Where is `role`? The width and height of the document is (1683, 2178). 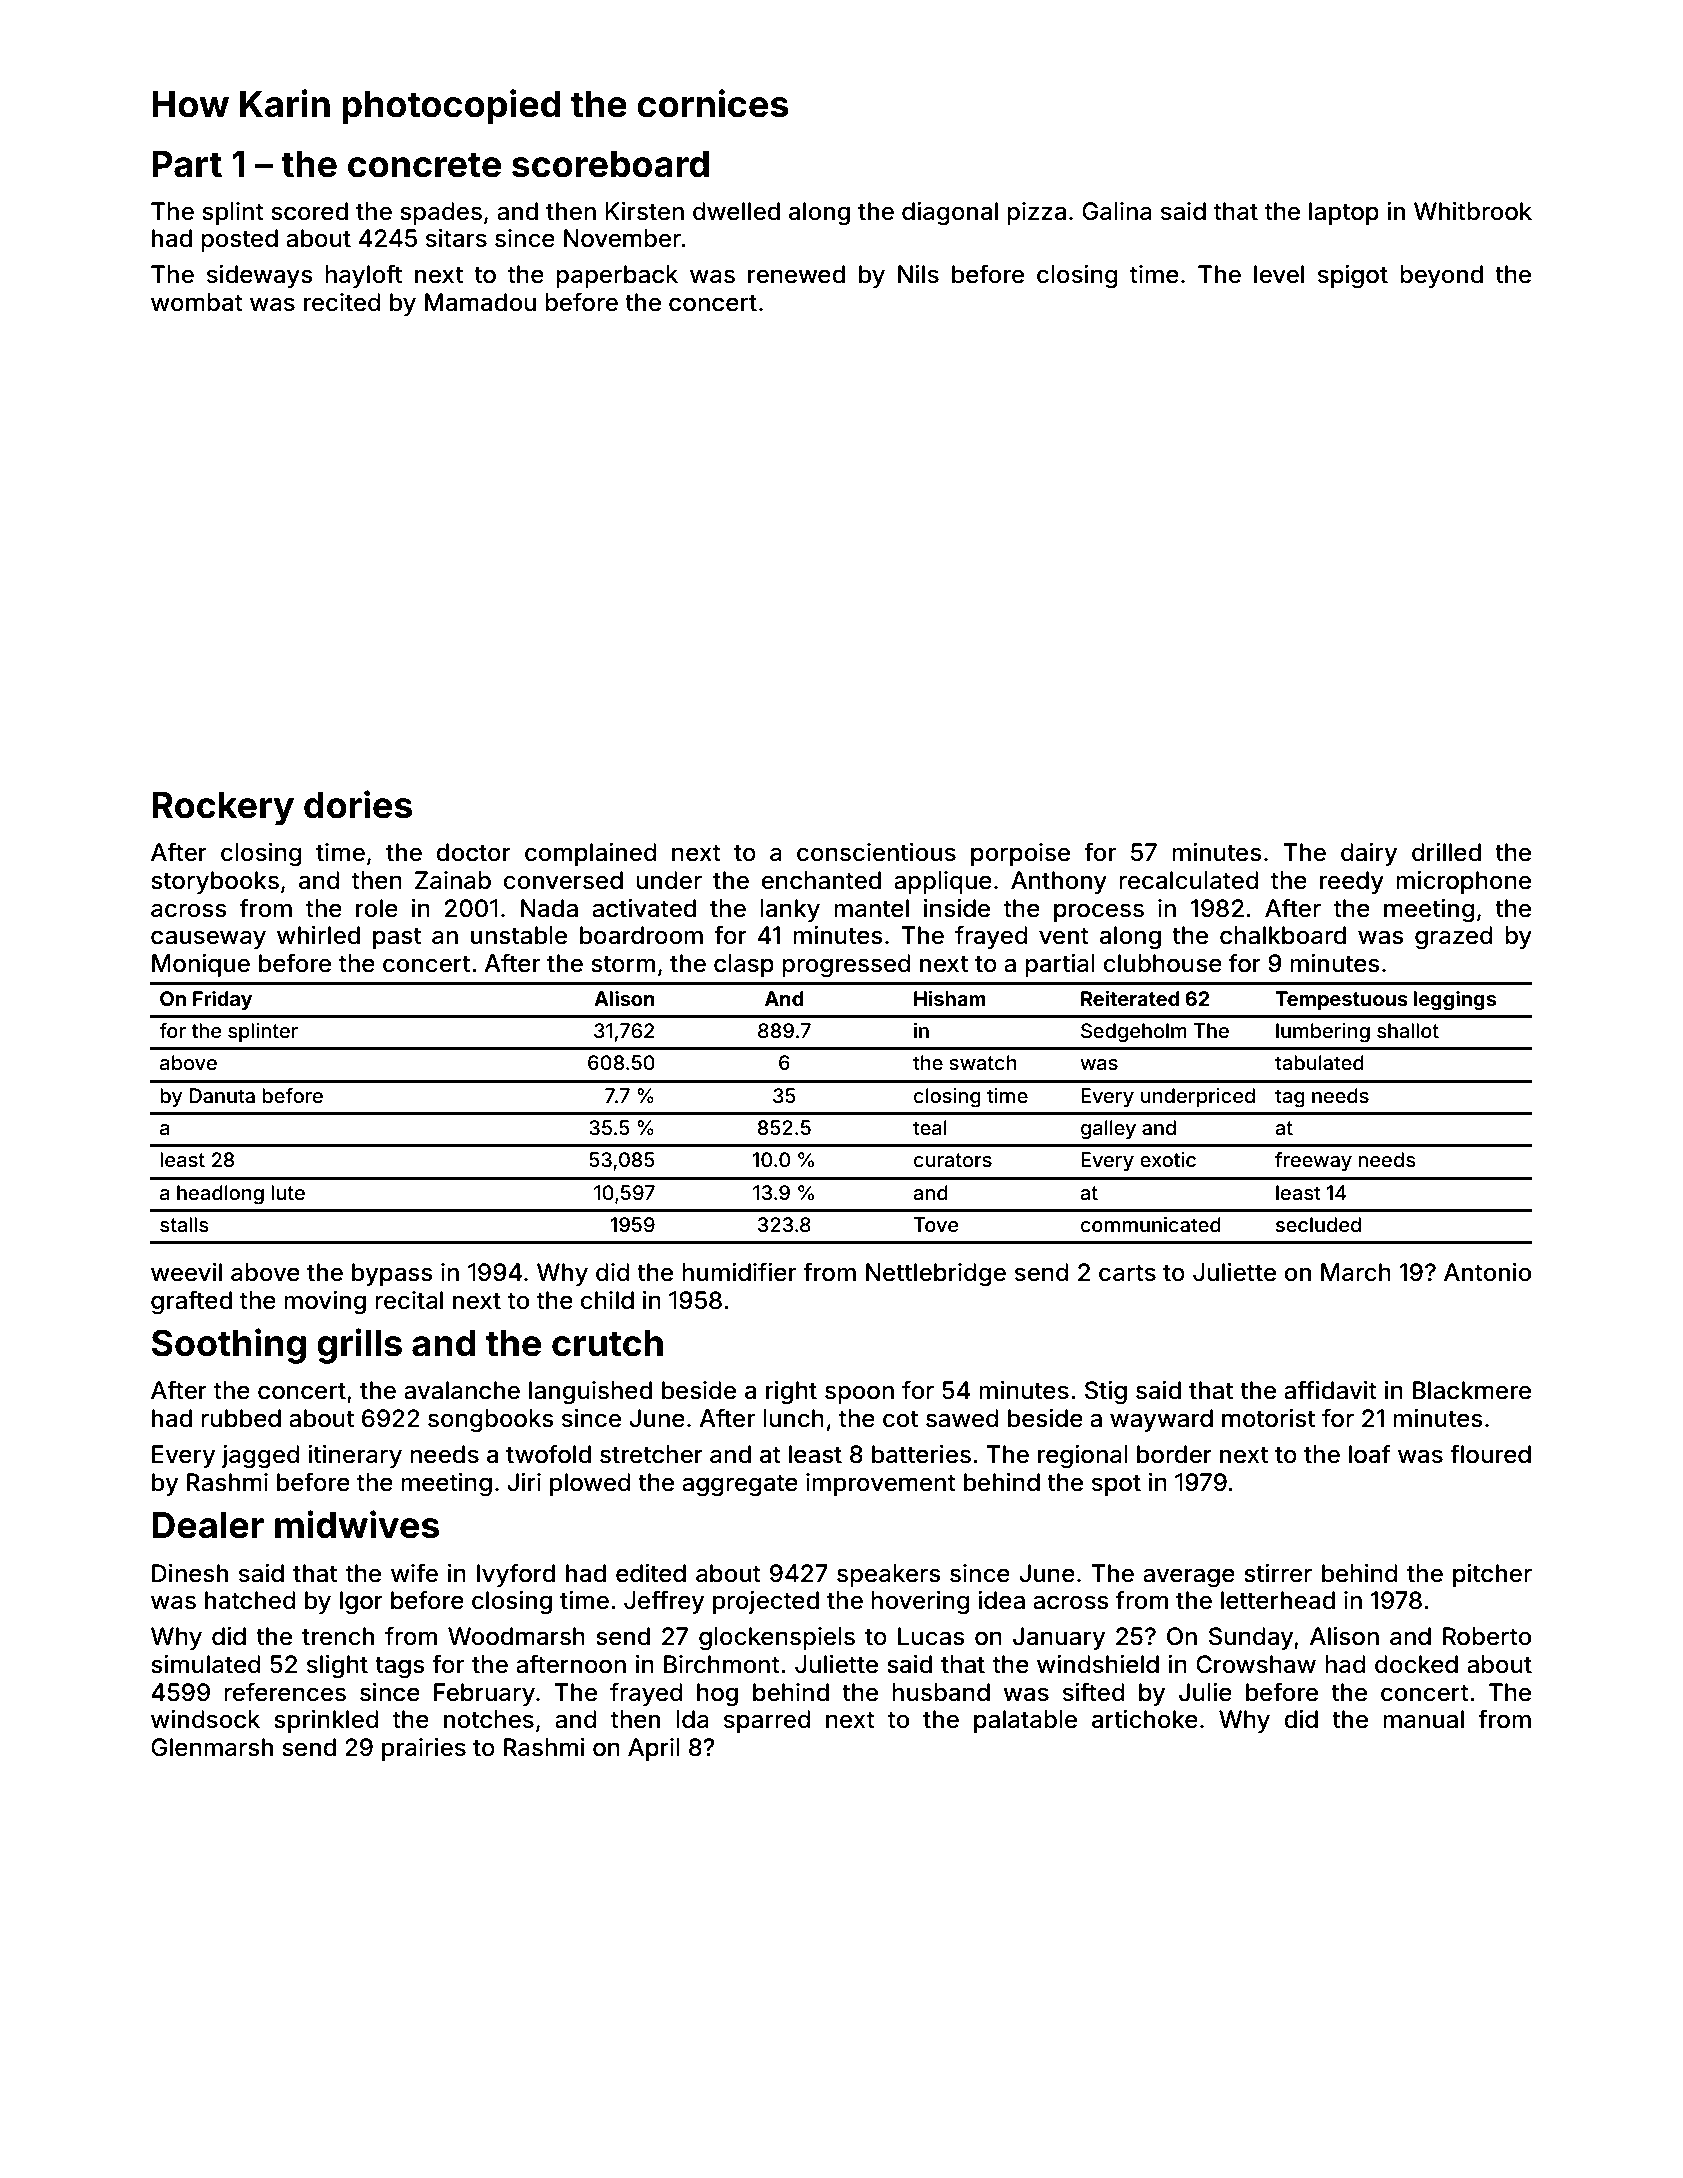
role is located at coordinates (377, 908).
